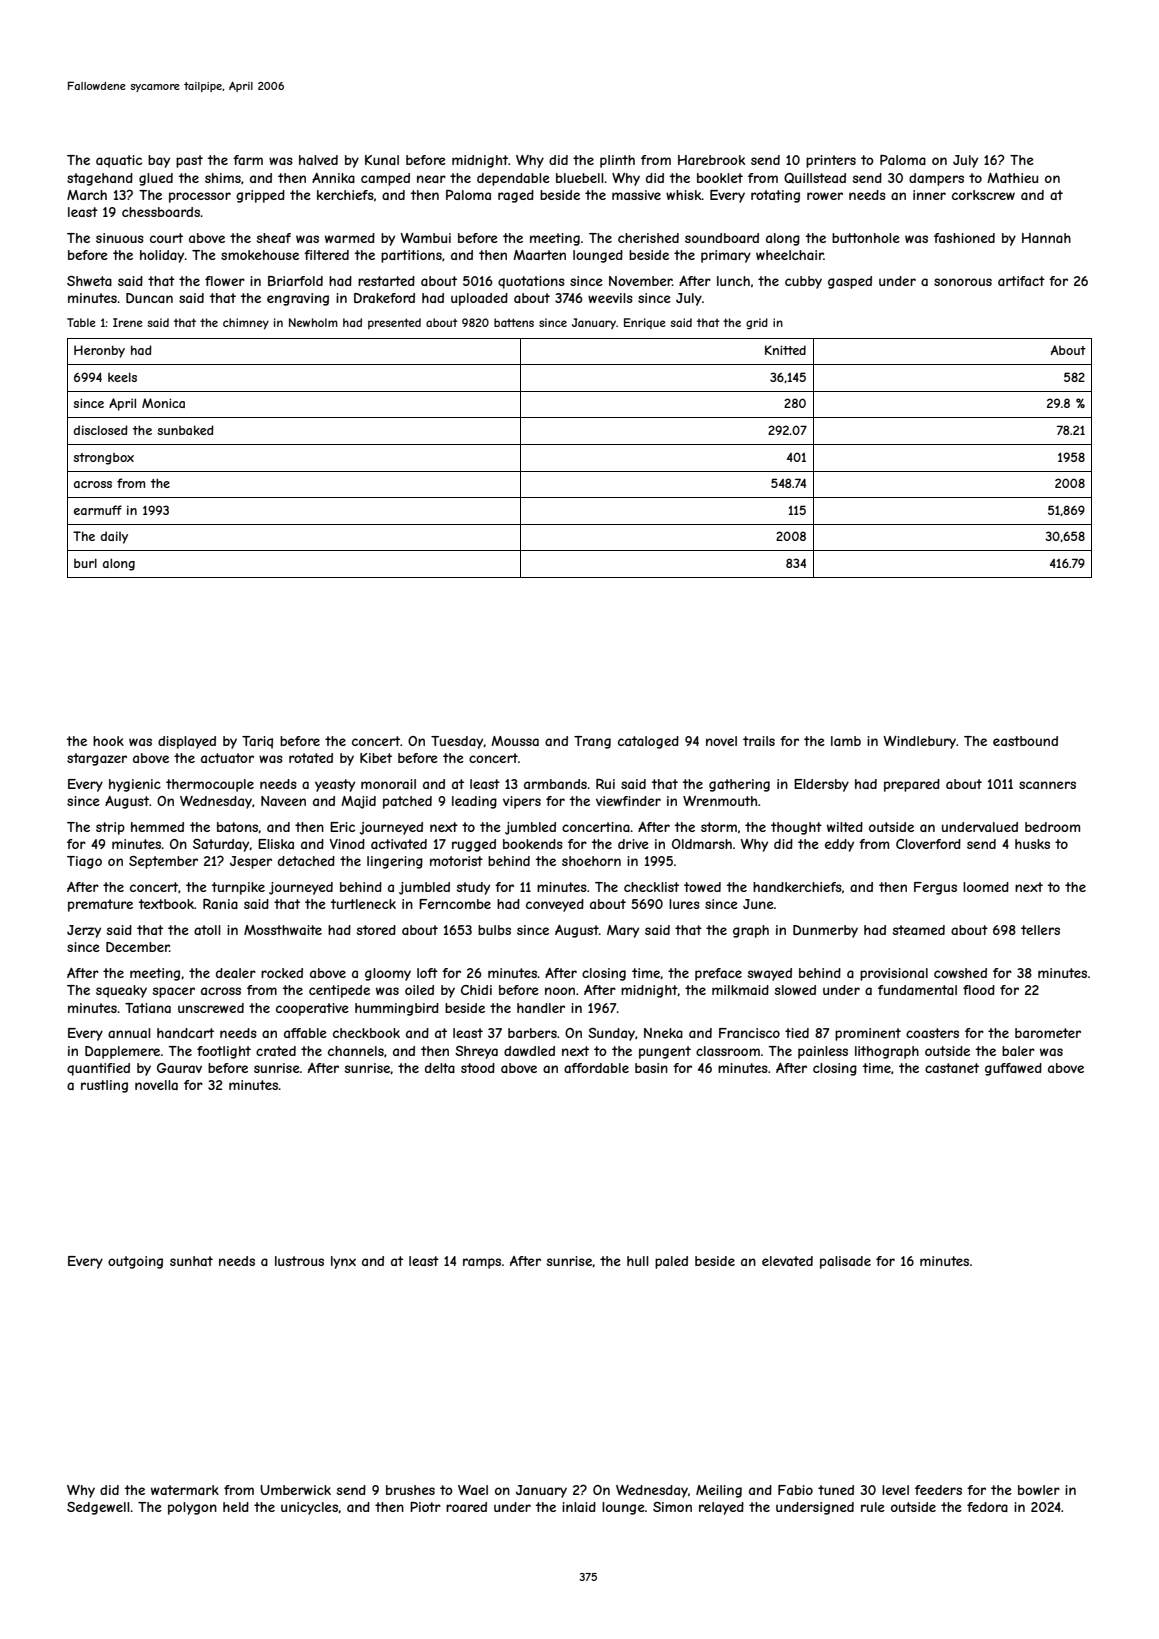  Describe the element at coordinates (785, 350) in the screenshot. I see `Knitted` at that location.
